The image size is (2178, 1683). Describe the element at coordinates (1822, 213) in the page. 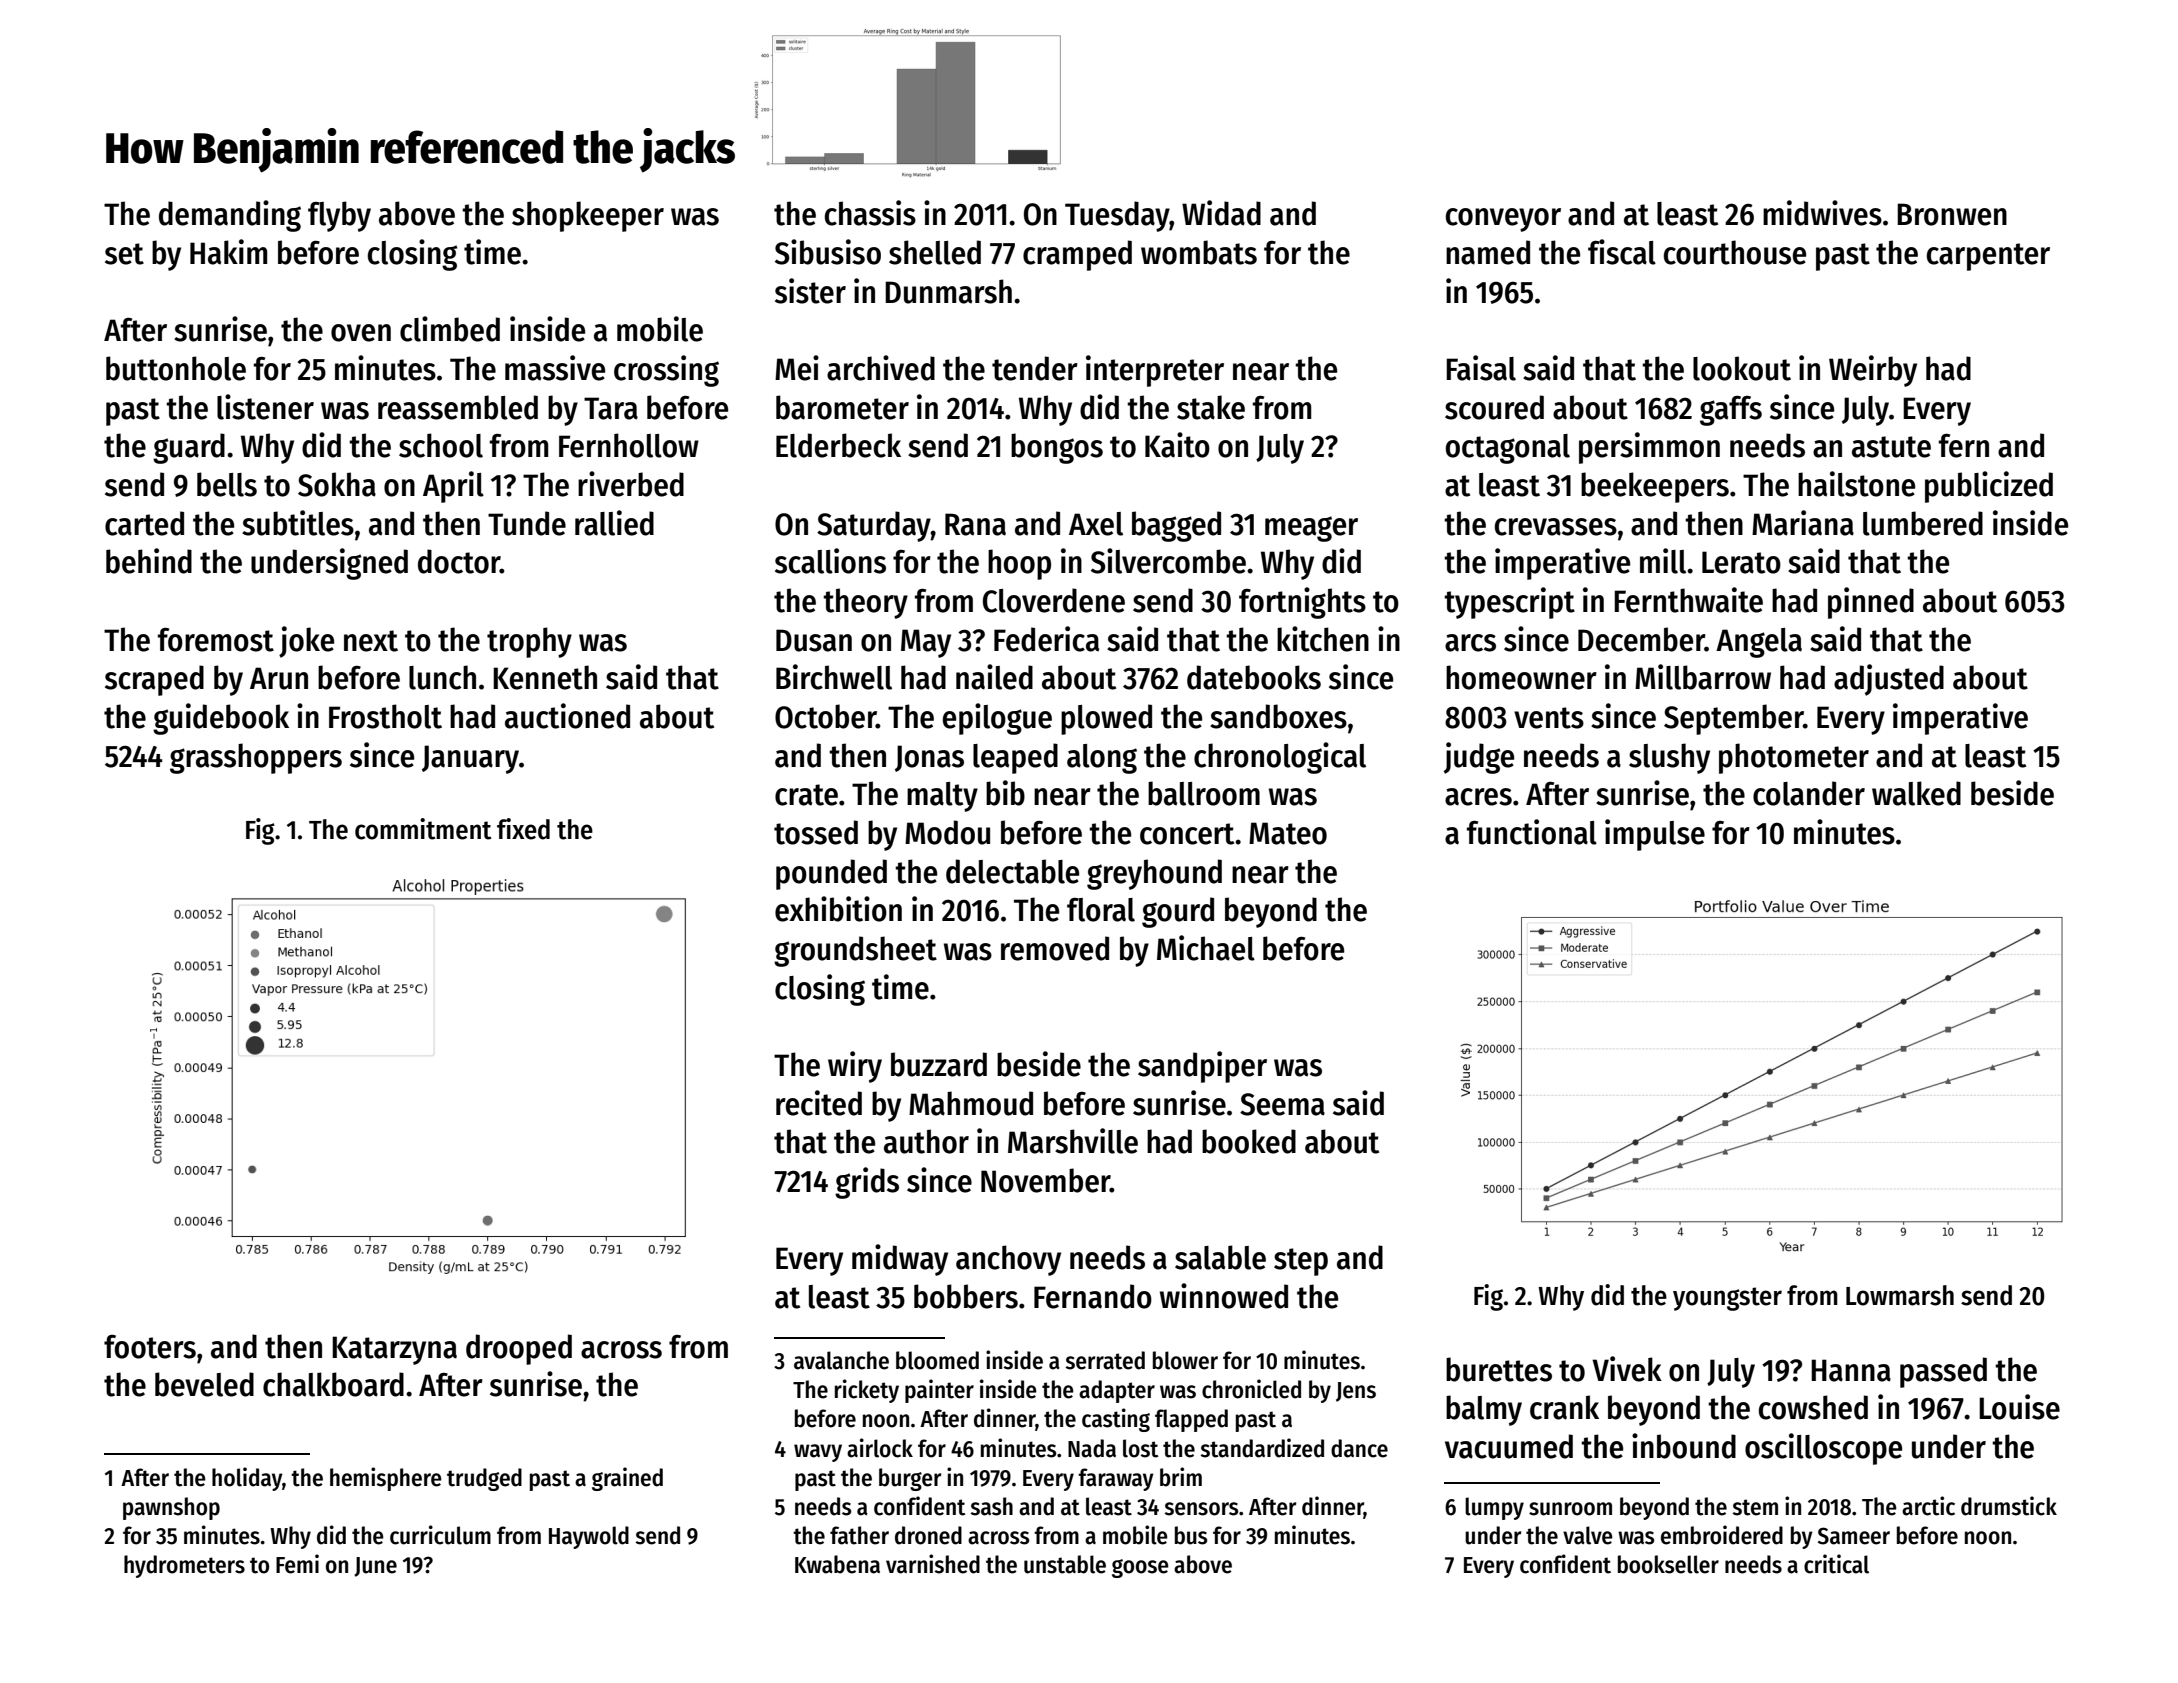

I see `midwives` at that location.
